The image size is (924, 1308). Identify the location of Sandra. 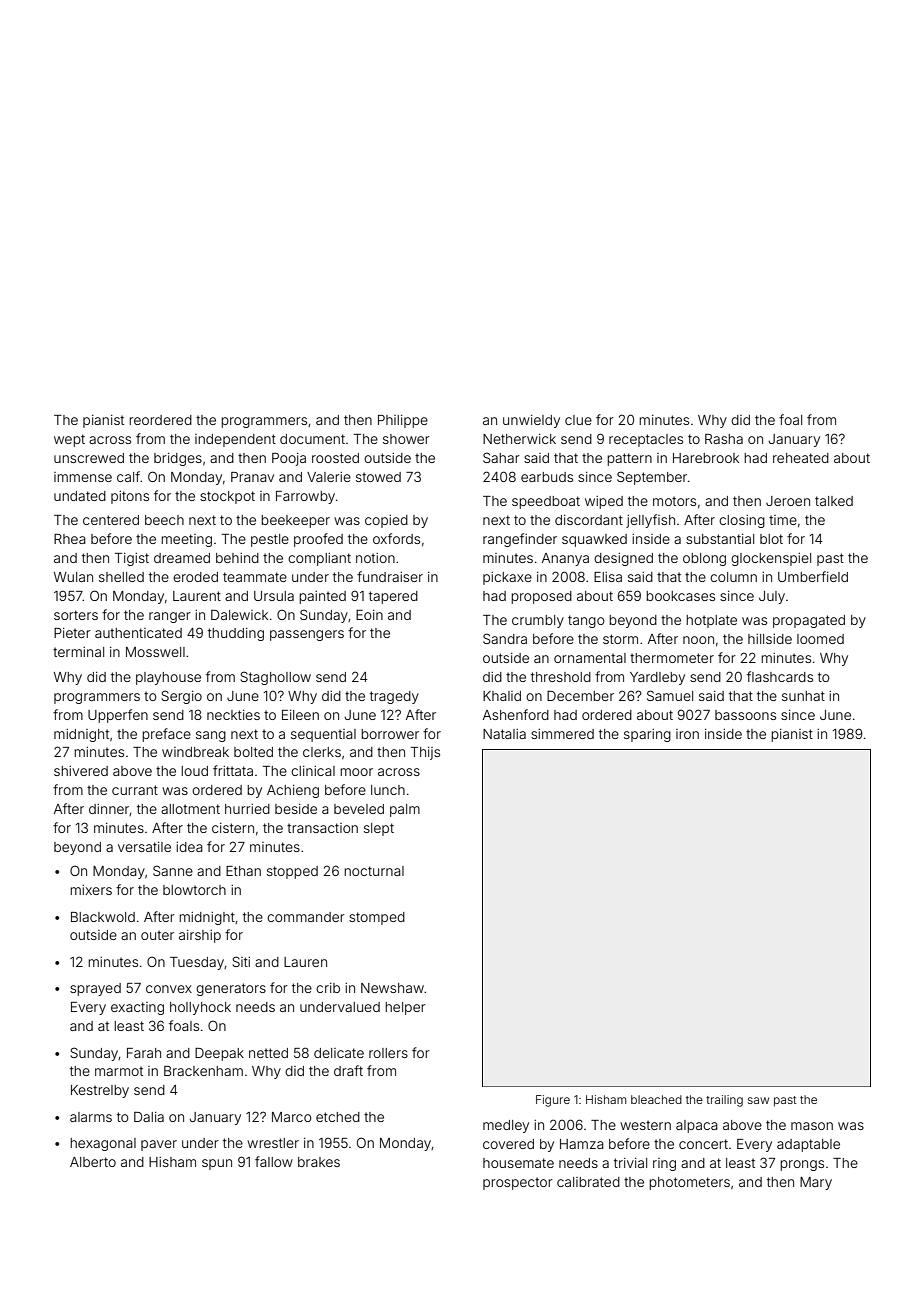
(505, 638).
